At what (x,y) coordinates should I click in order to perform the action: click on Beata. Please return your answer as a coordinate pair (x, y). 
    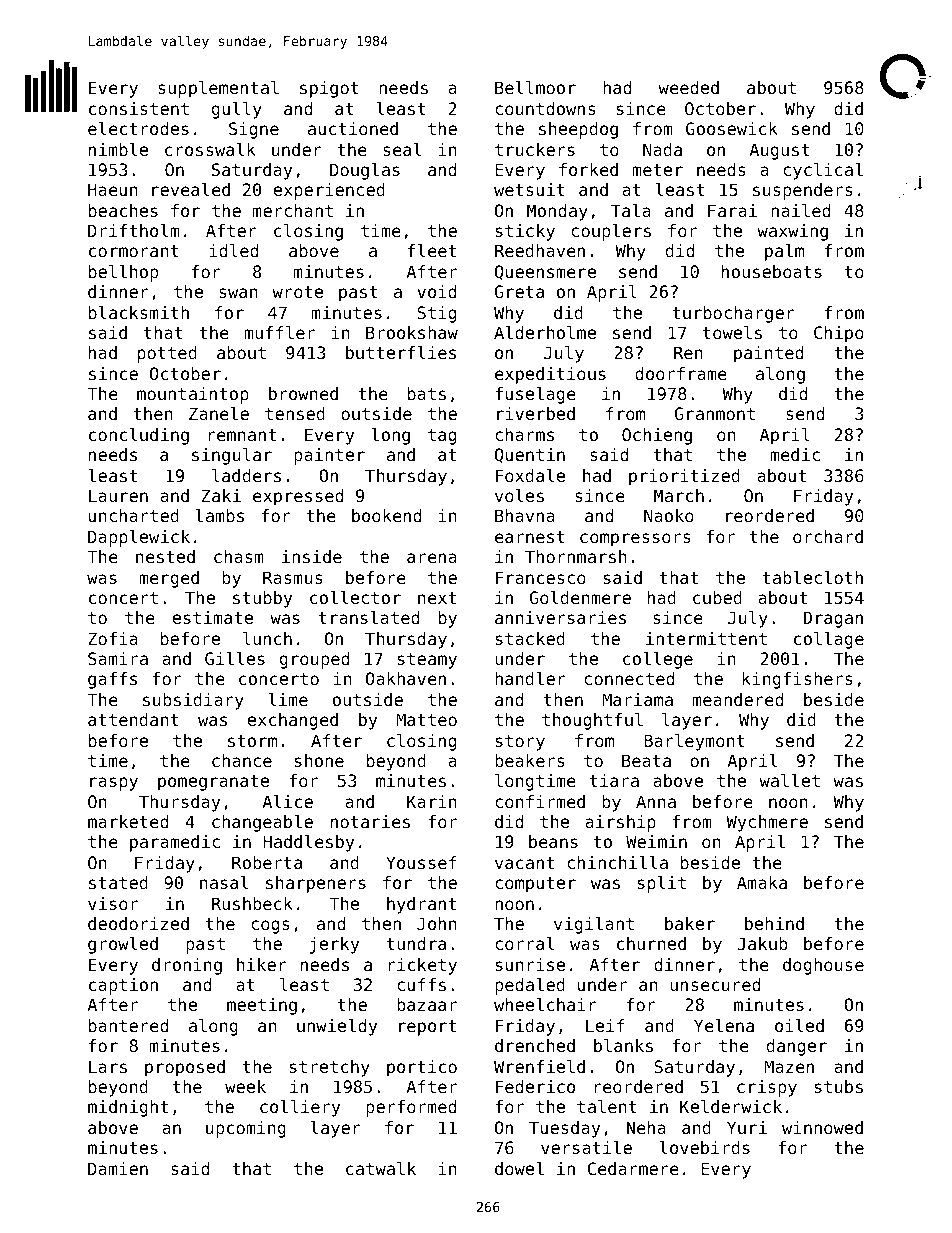
    Looking at the image, I should click on (646, 760).
